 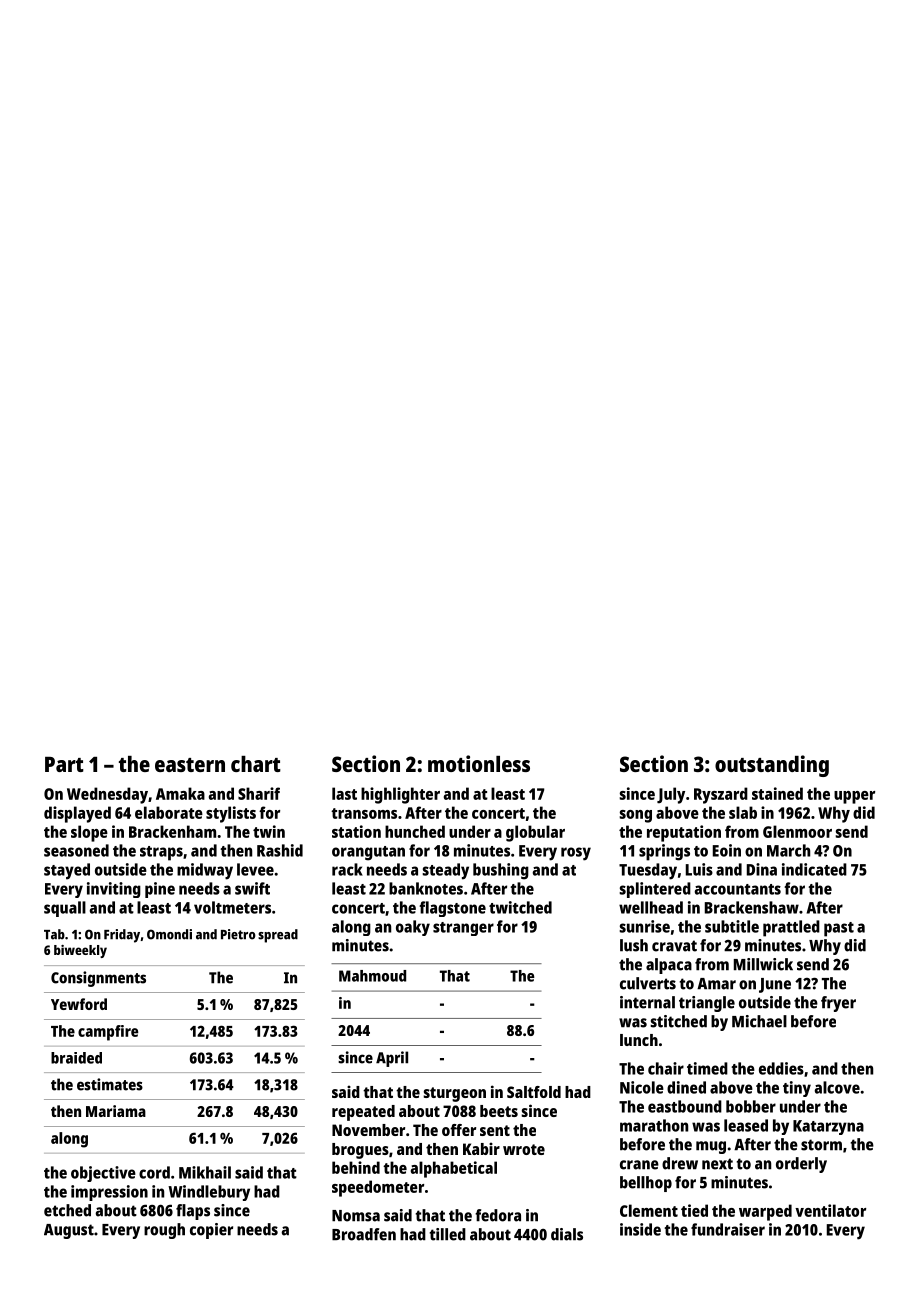 I want to click on stayed, so click(x=67, y=871).
